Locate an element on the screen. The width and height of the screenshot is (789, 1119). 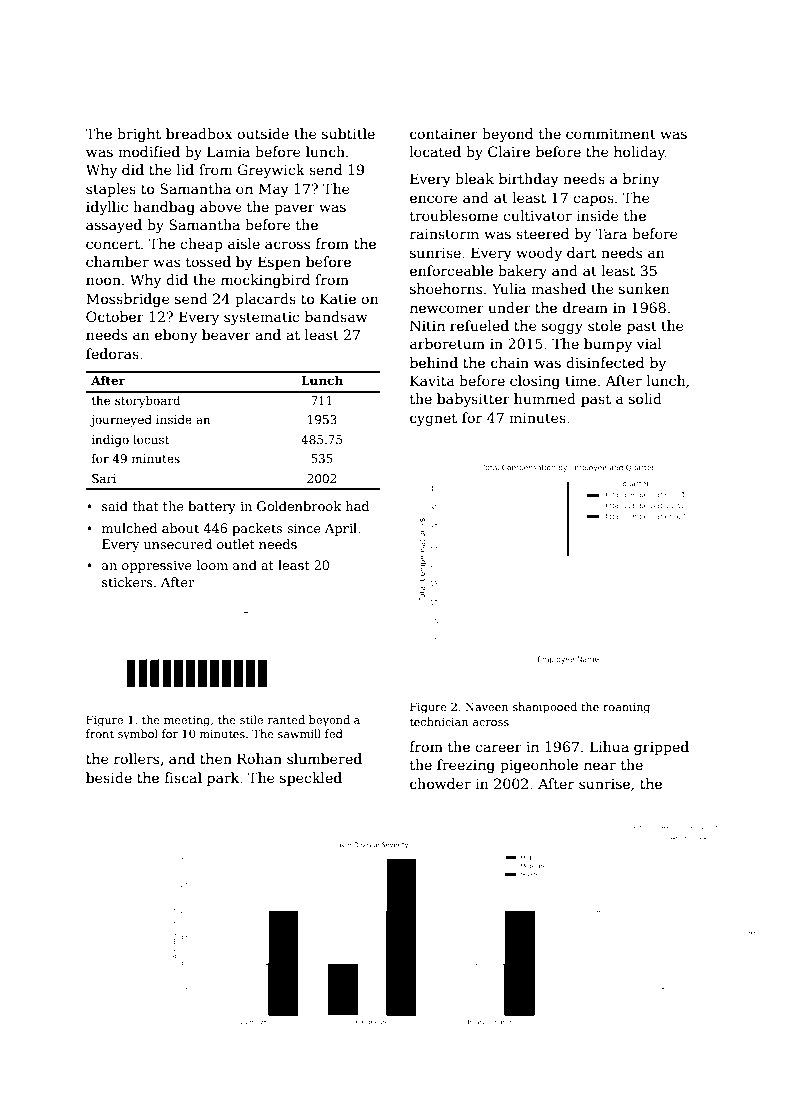
solid is located at coordinates (645, 398).
